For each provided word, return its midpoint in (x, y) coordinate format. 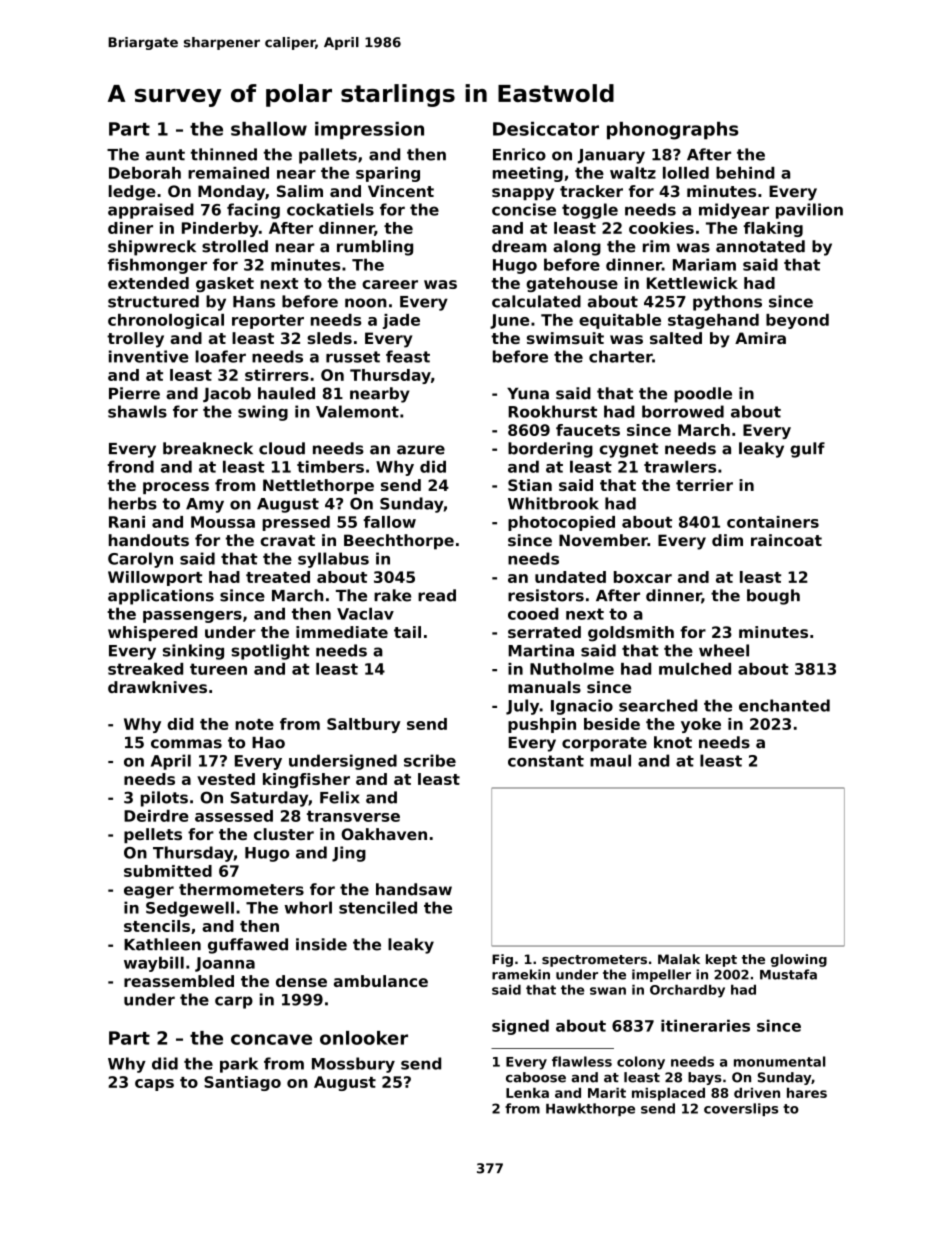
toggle (590, 211)
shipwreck (152, 248)
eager (149, 892)
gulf (807, 450)
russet (353, 357)
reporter (268, 321)
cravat (287, 541)
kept (721, 960)
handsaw (414, 889)
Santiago (242, 1083)
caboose (536, 1077)
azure (421, 450)
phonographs (672, 131)
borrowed (683, 411)
